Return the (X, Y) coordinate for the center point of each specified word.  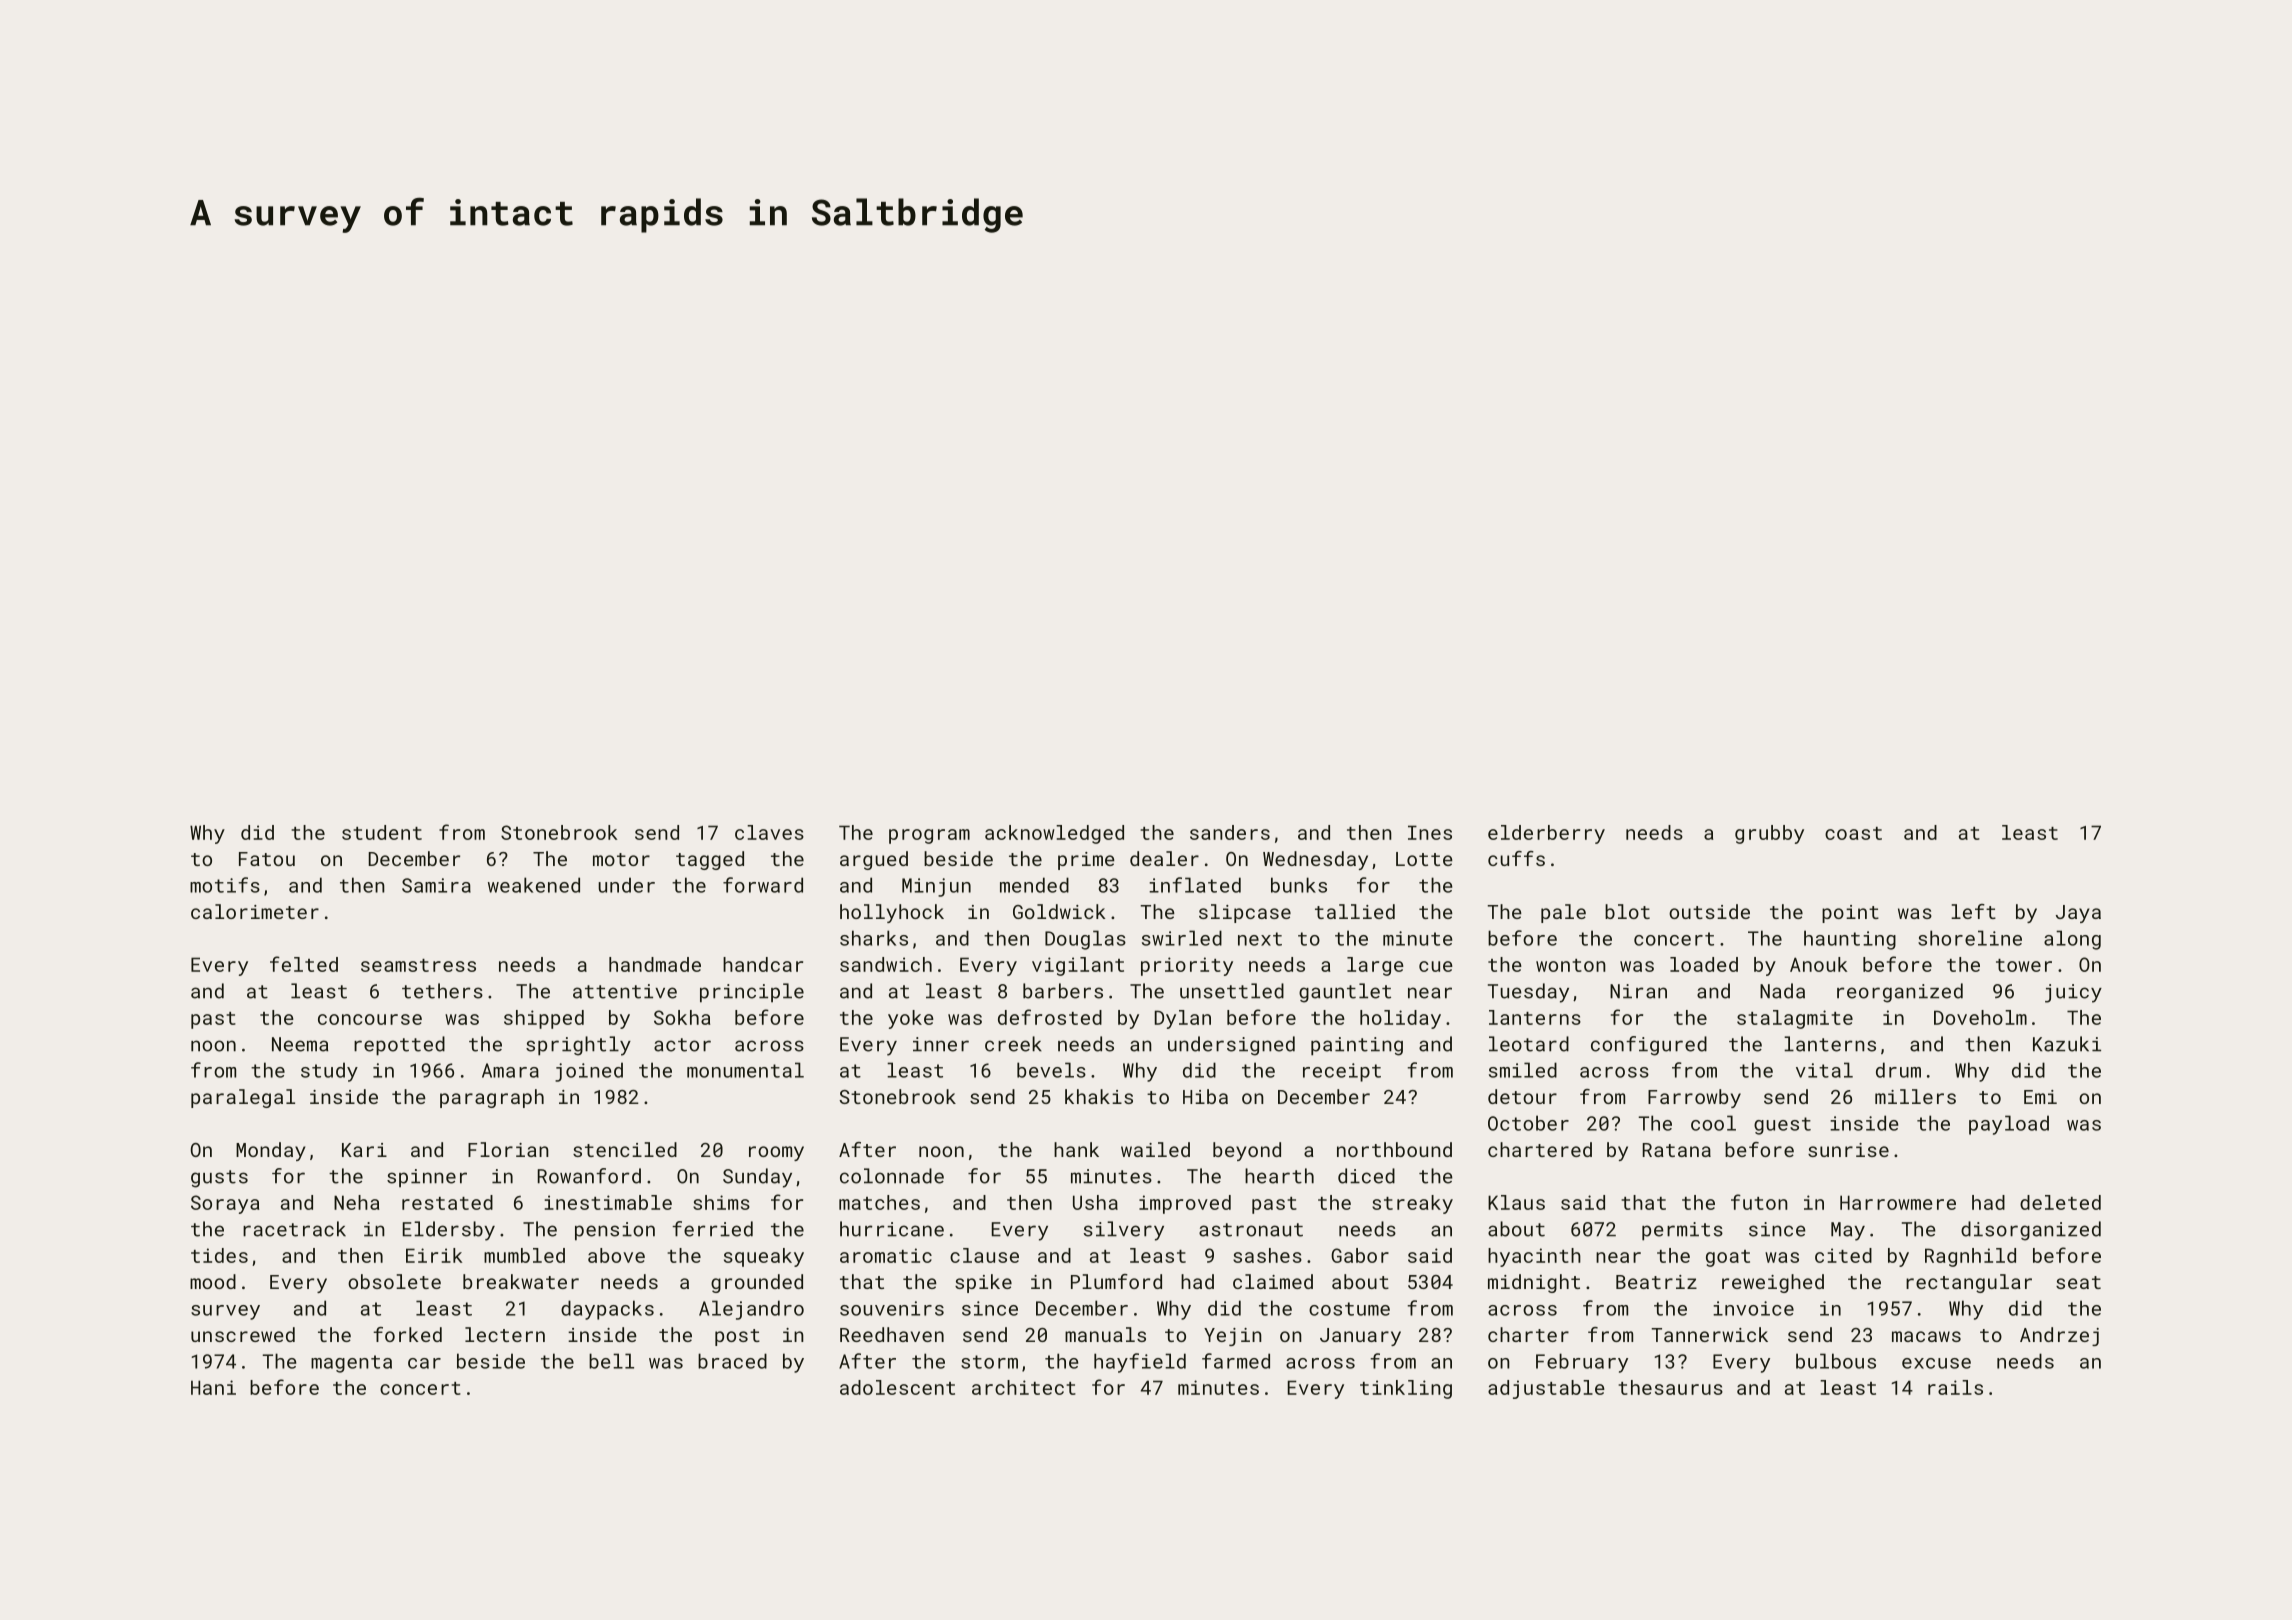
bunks (1299, 885)
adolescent (897, 1387)
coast (1853, 833)
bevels (1051, 1070)
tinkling (1406, 1389)
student (382, 832)
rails (1955, 1387)
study (329, 1072)
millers (1915, 1096)
